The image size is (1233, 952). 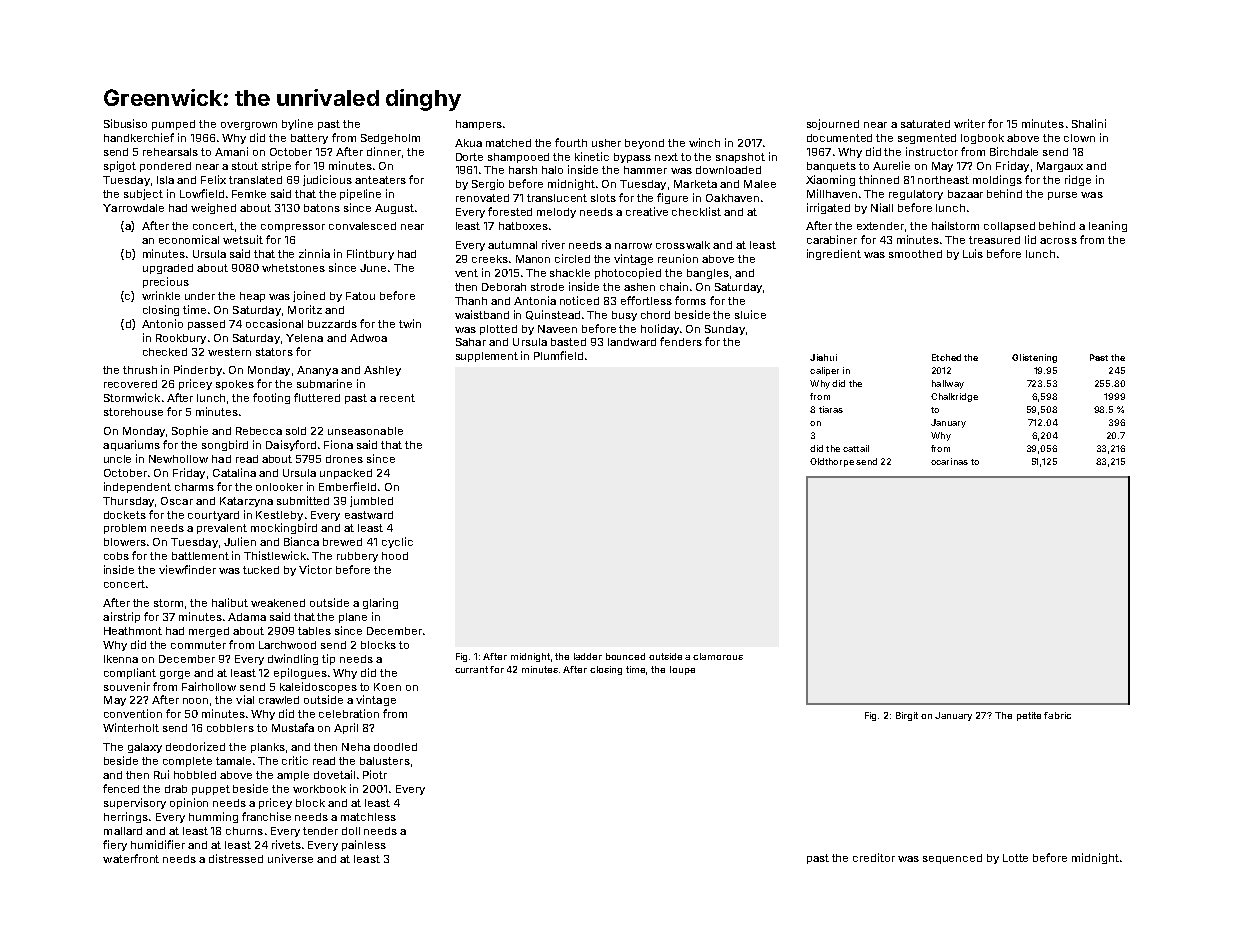 I want to click on loupe, so click(x=682, y=670).
